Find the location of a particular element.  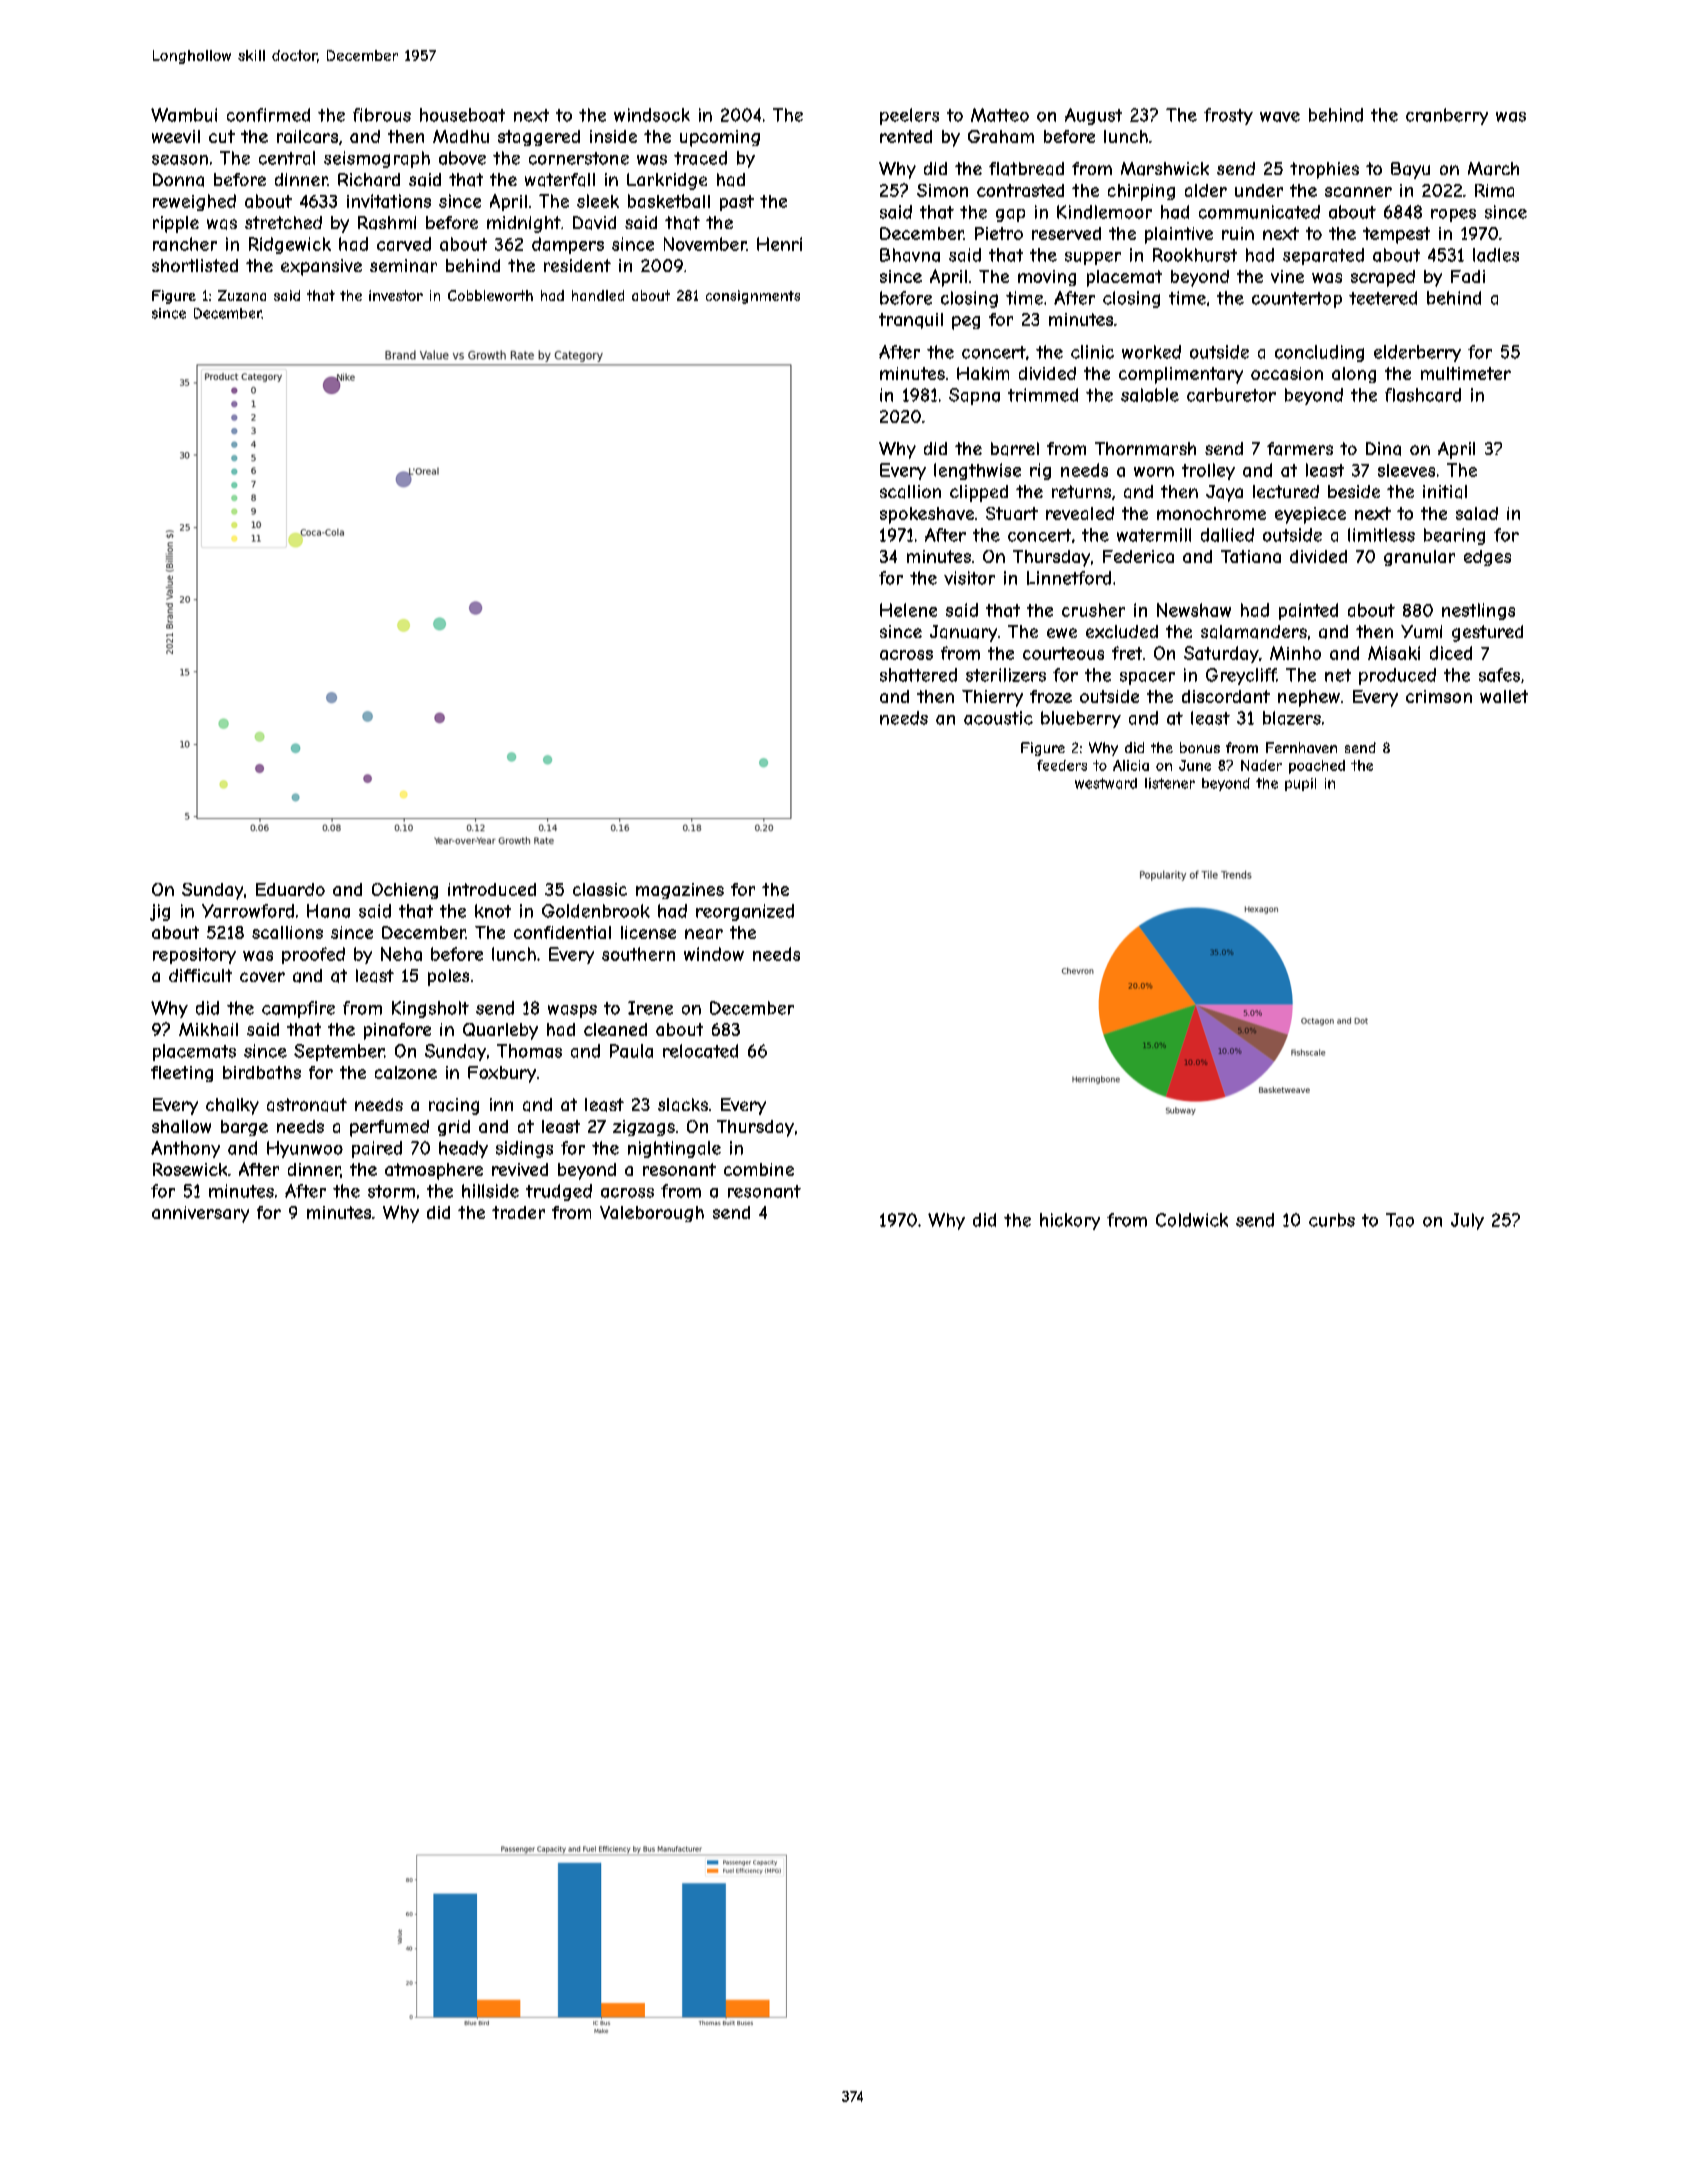

pupil is located at coordinates (1300, 784).
